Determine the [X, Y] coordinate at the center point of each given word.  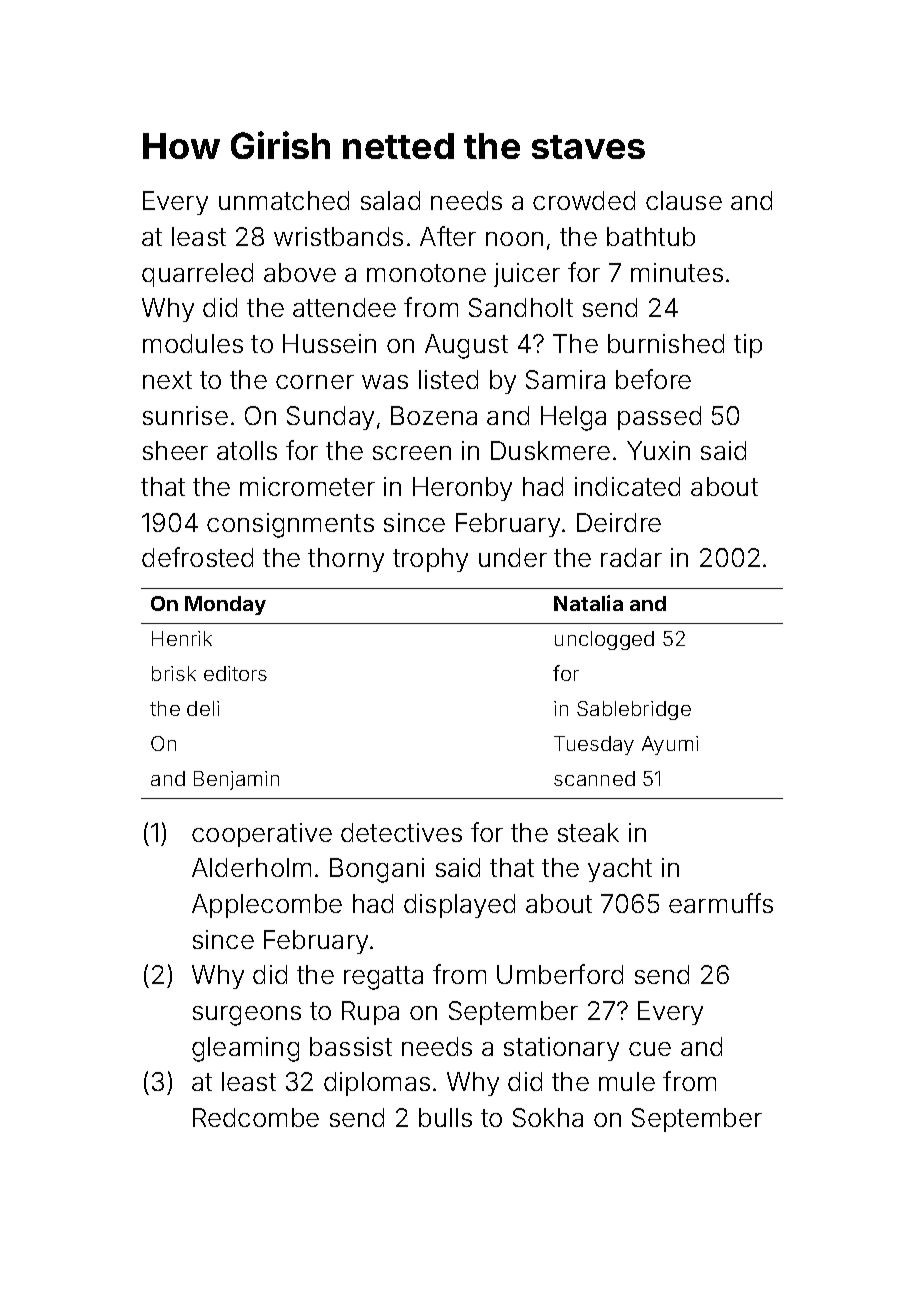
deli [203, 708]
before [653, 379]
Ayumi [670, 745]
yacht [620, 870]
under [513, 557]
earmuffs [721, 903]
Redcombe [256, 1117]
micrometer [307, 486]
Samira [565, 379]
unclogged [604, 640]
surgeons [247, 1016]
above [300, 272]
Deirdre [619, 522]
